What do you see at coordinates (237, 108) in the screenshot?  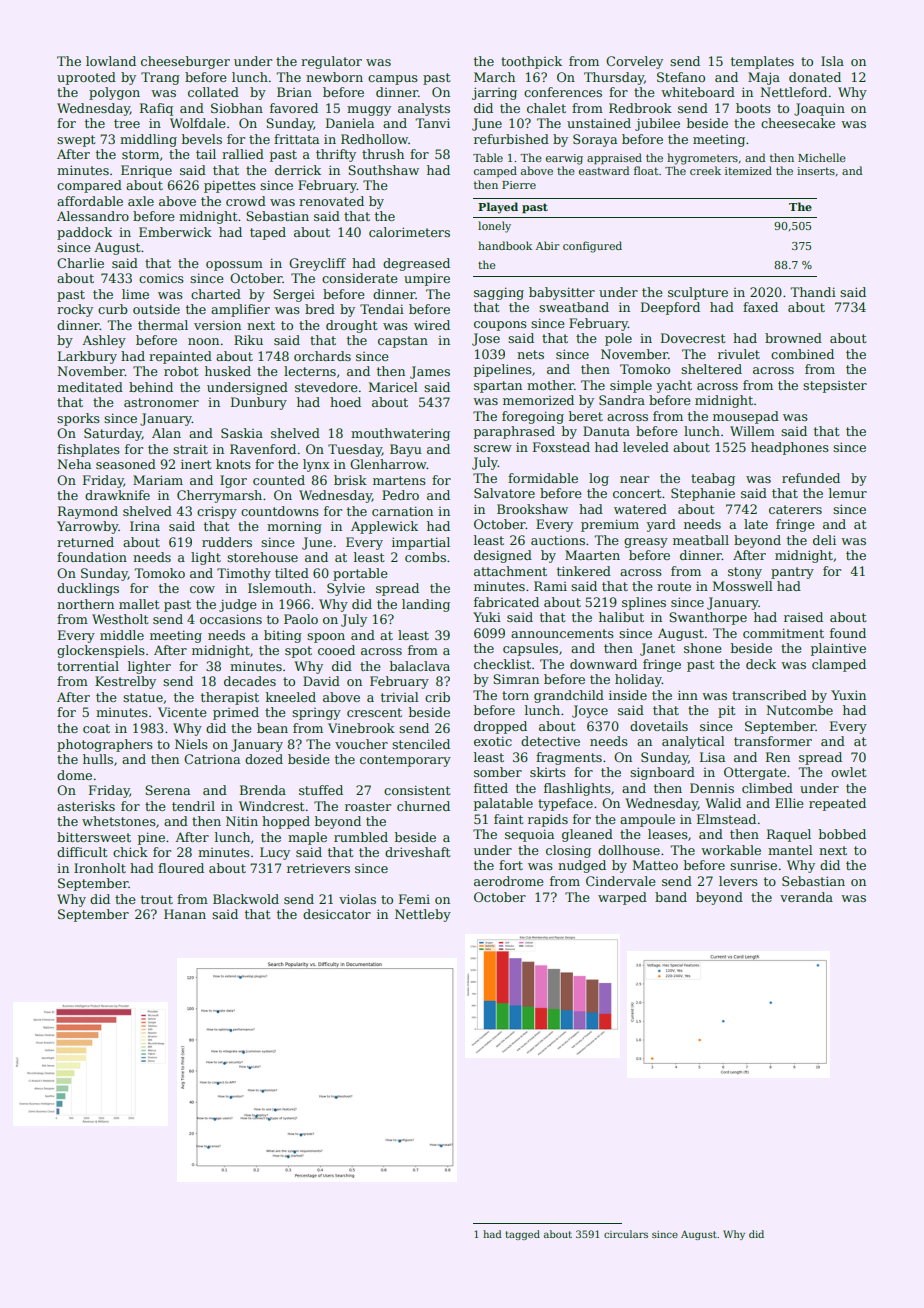 I see `Siobhan` at bounding box center [237, 108].
